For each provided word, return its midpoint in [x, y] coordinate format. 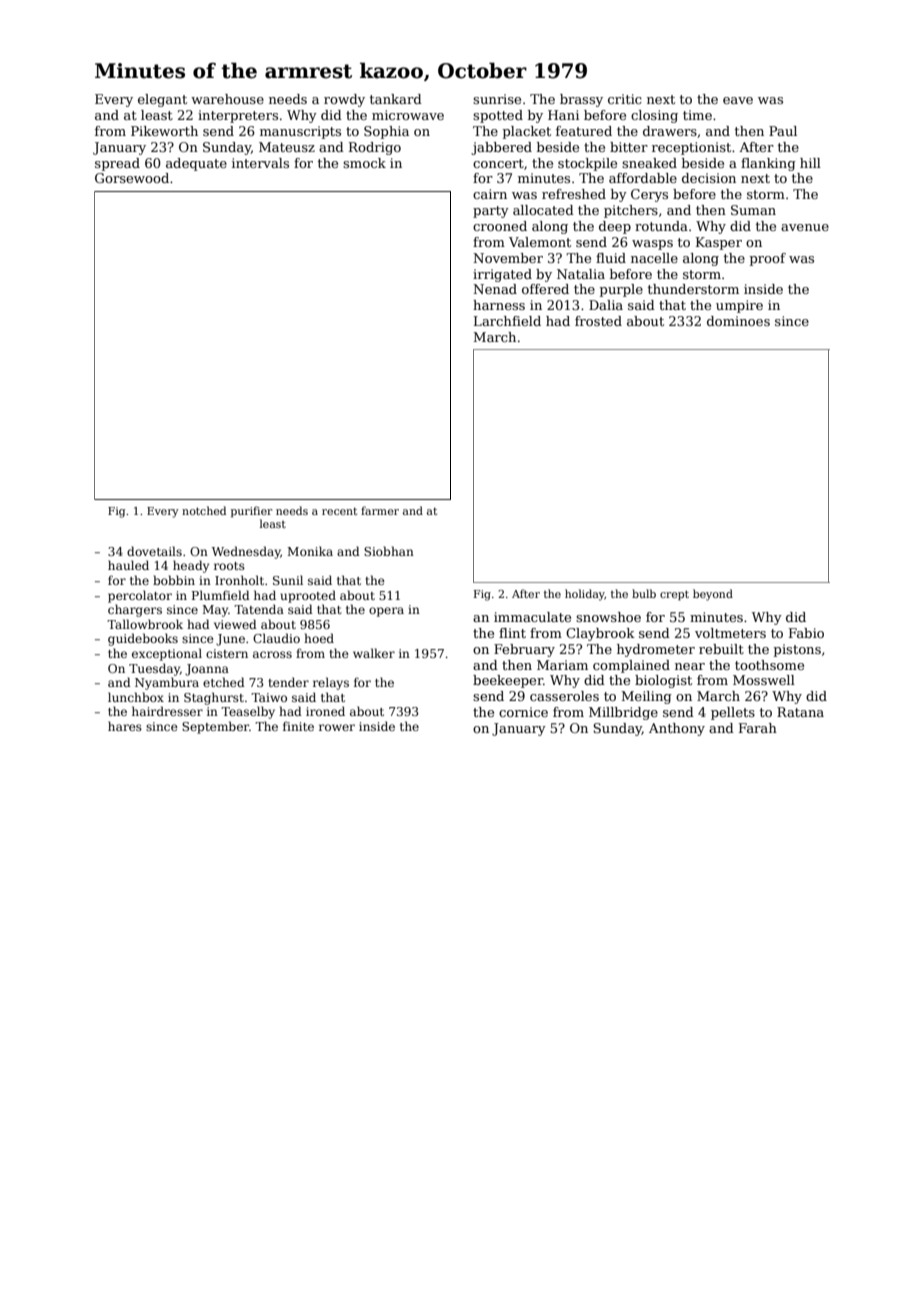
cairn [490, 194]
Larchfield [507, 321]
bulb [644, 593]
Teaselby [248, 712]
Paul [783, 131]
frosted [598, 321]
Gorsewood [132, 178]
